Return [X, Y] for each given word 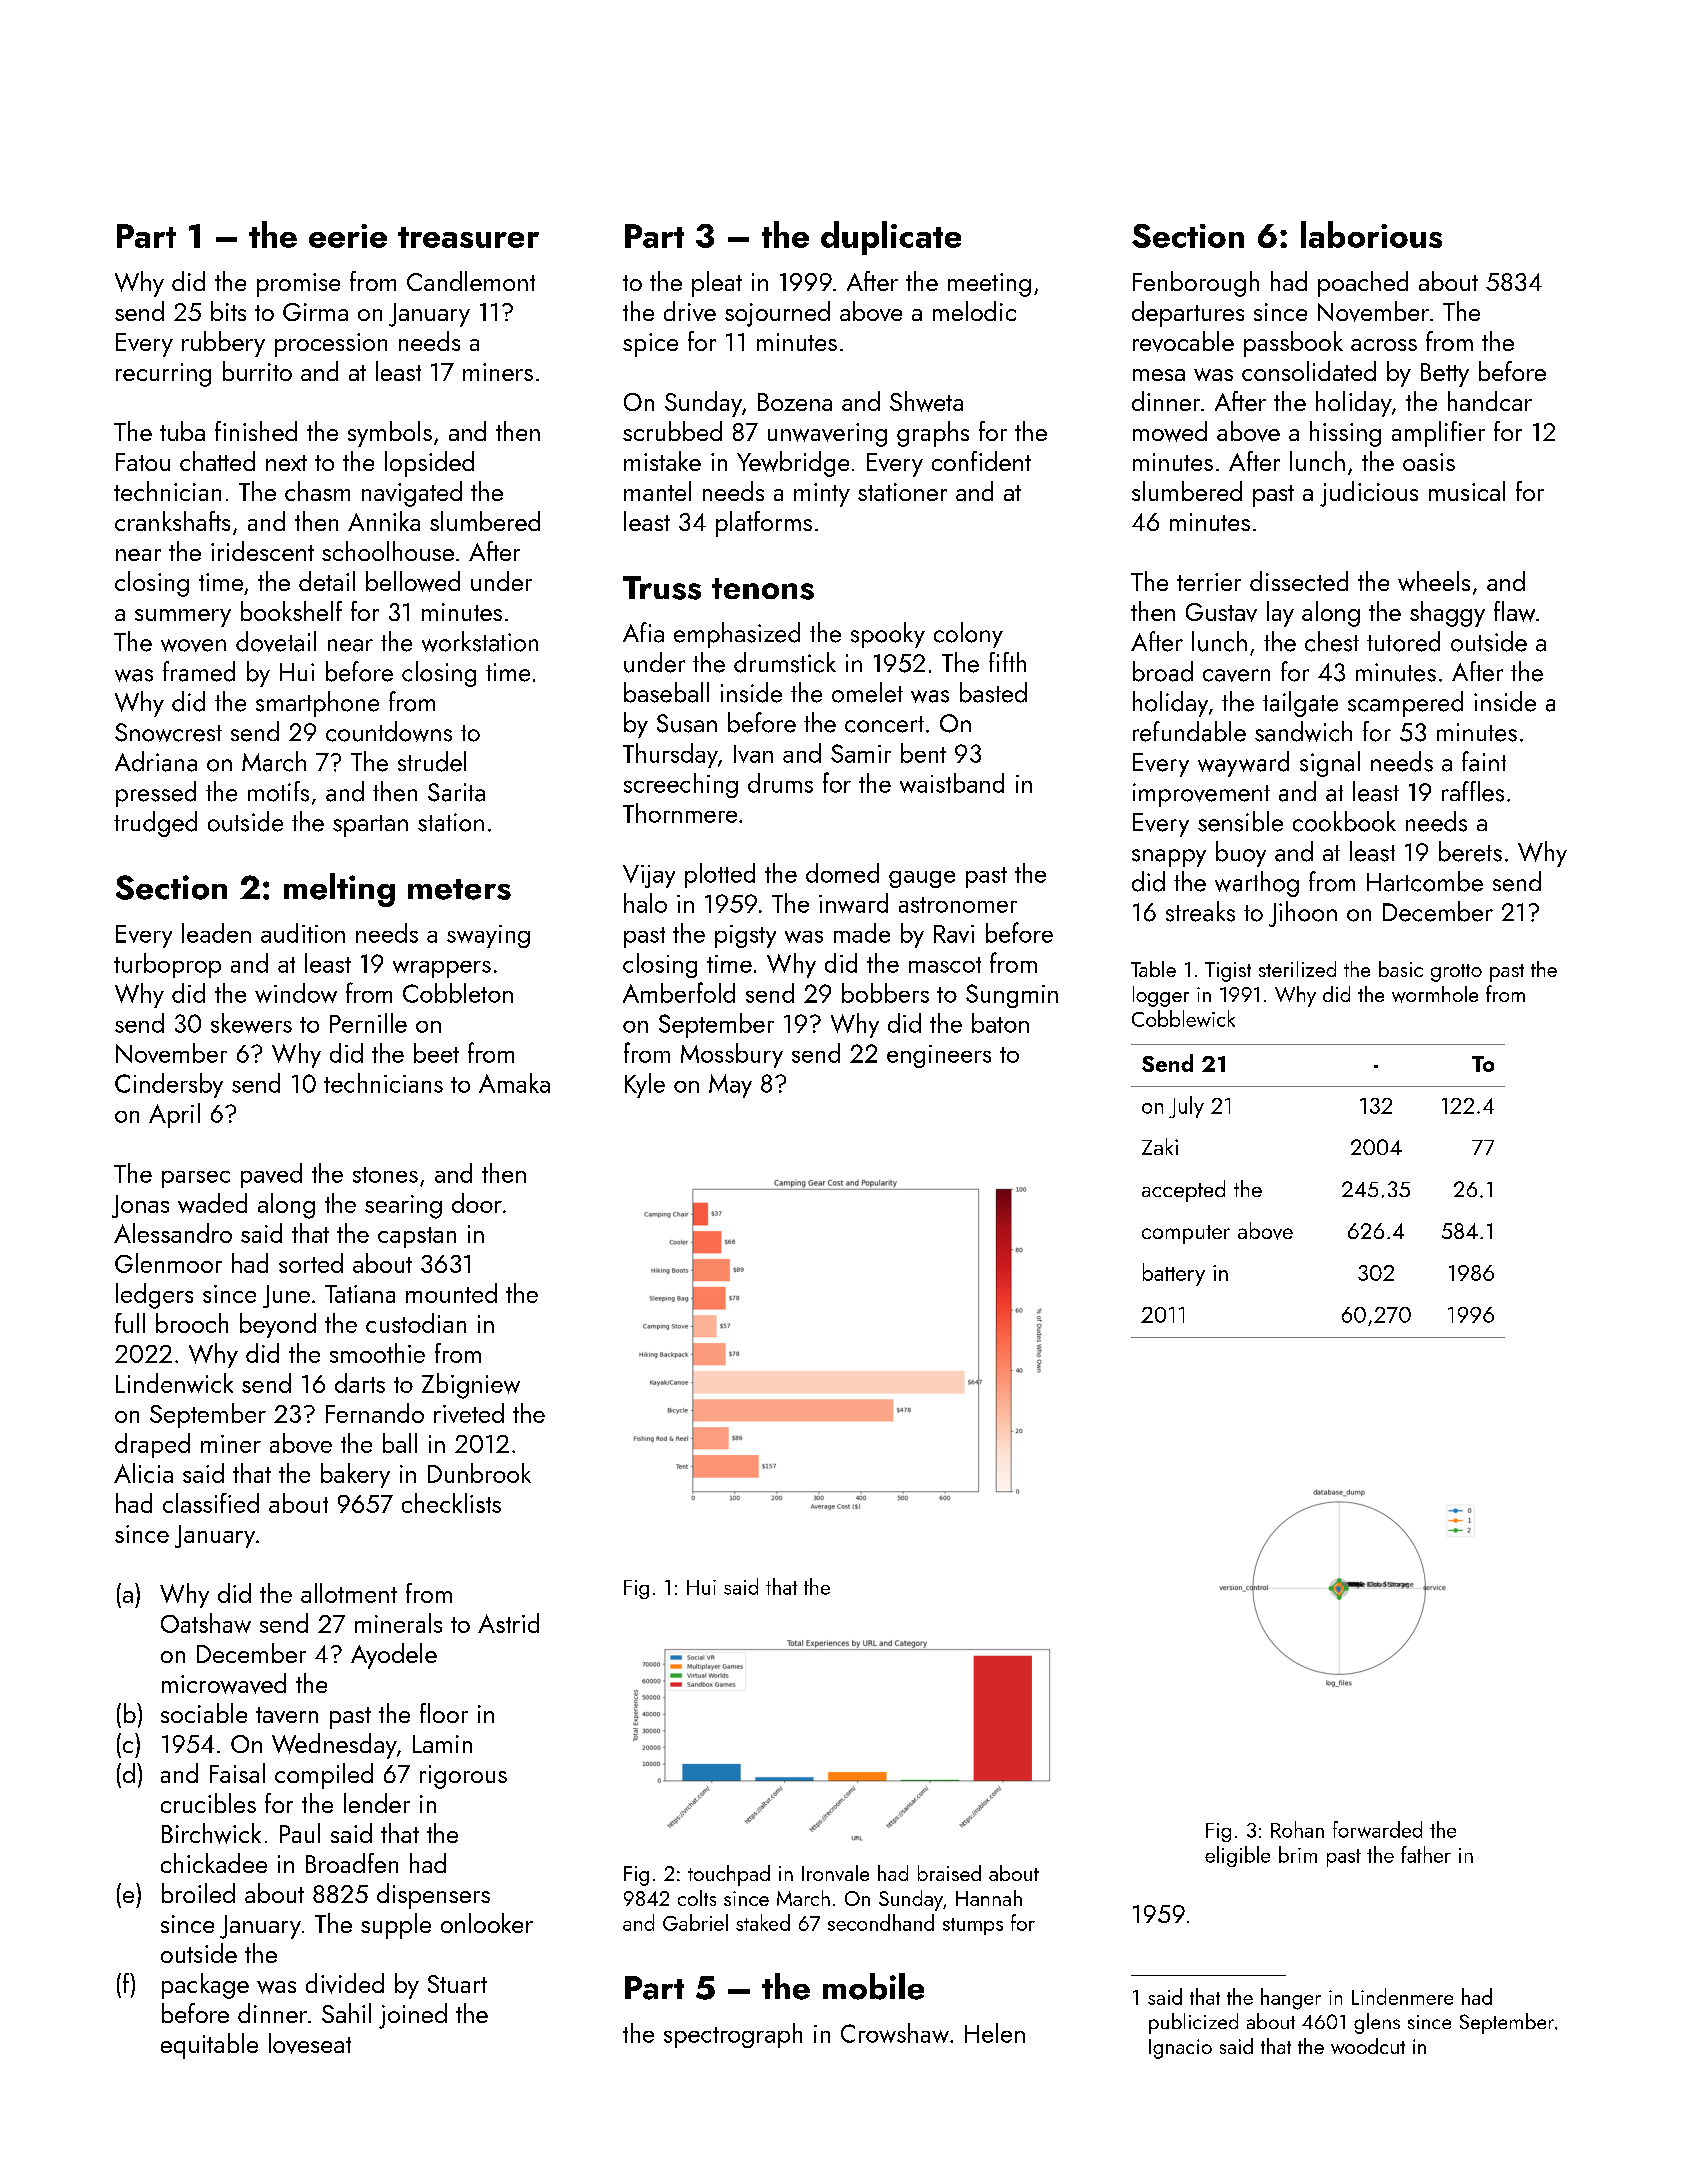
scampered [1405, 704]
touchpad [729, 1875]
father [1426, 1854]
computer [1186, 1234]
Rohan [1297, 1829]
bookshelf [291, 611]
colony [968, 635]
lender [377, 1803]
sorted [311, 1263]
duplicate [891, 238]
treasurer [468, 237]
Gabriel [695, 1922]
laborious [1371, 234]
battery [1174, 1274]
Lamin [442, 1744]
